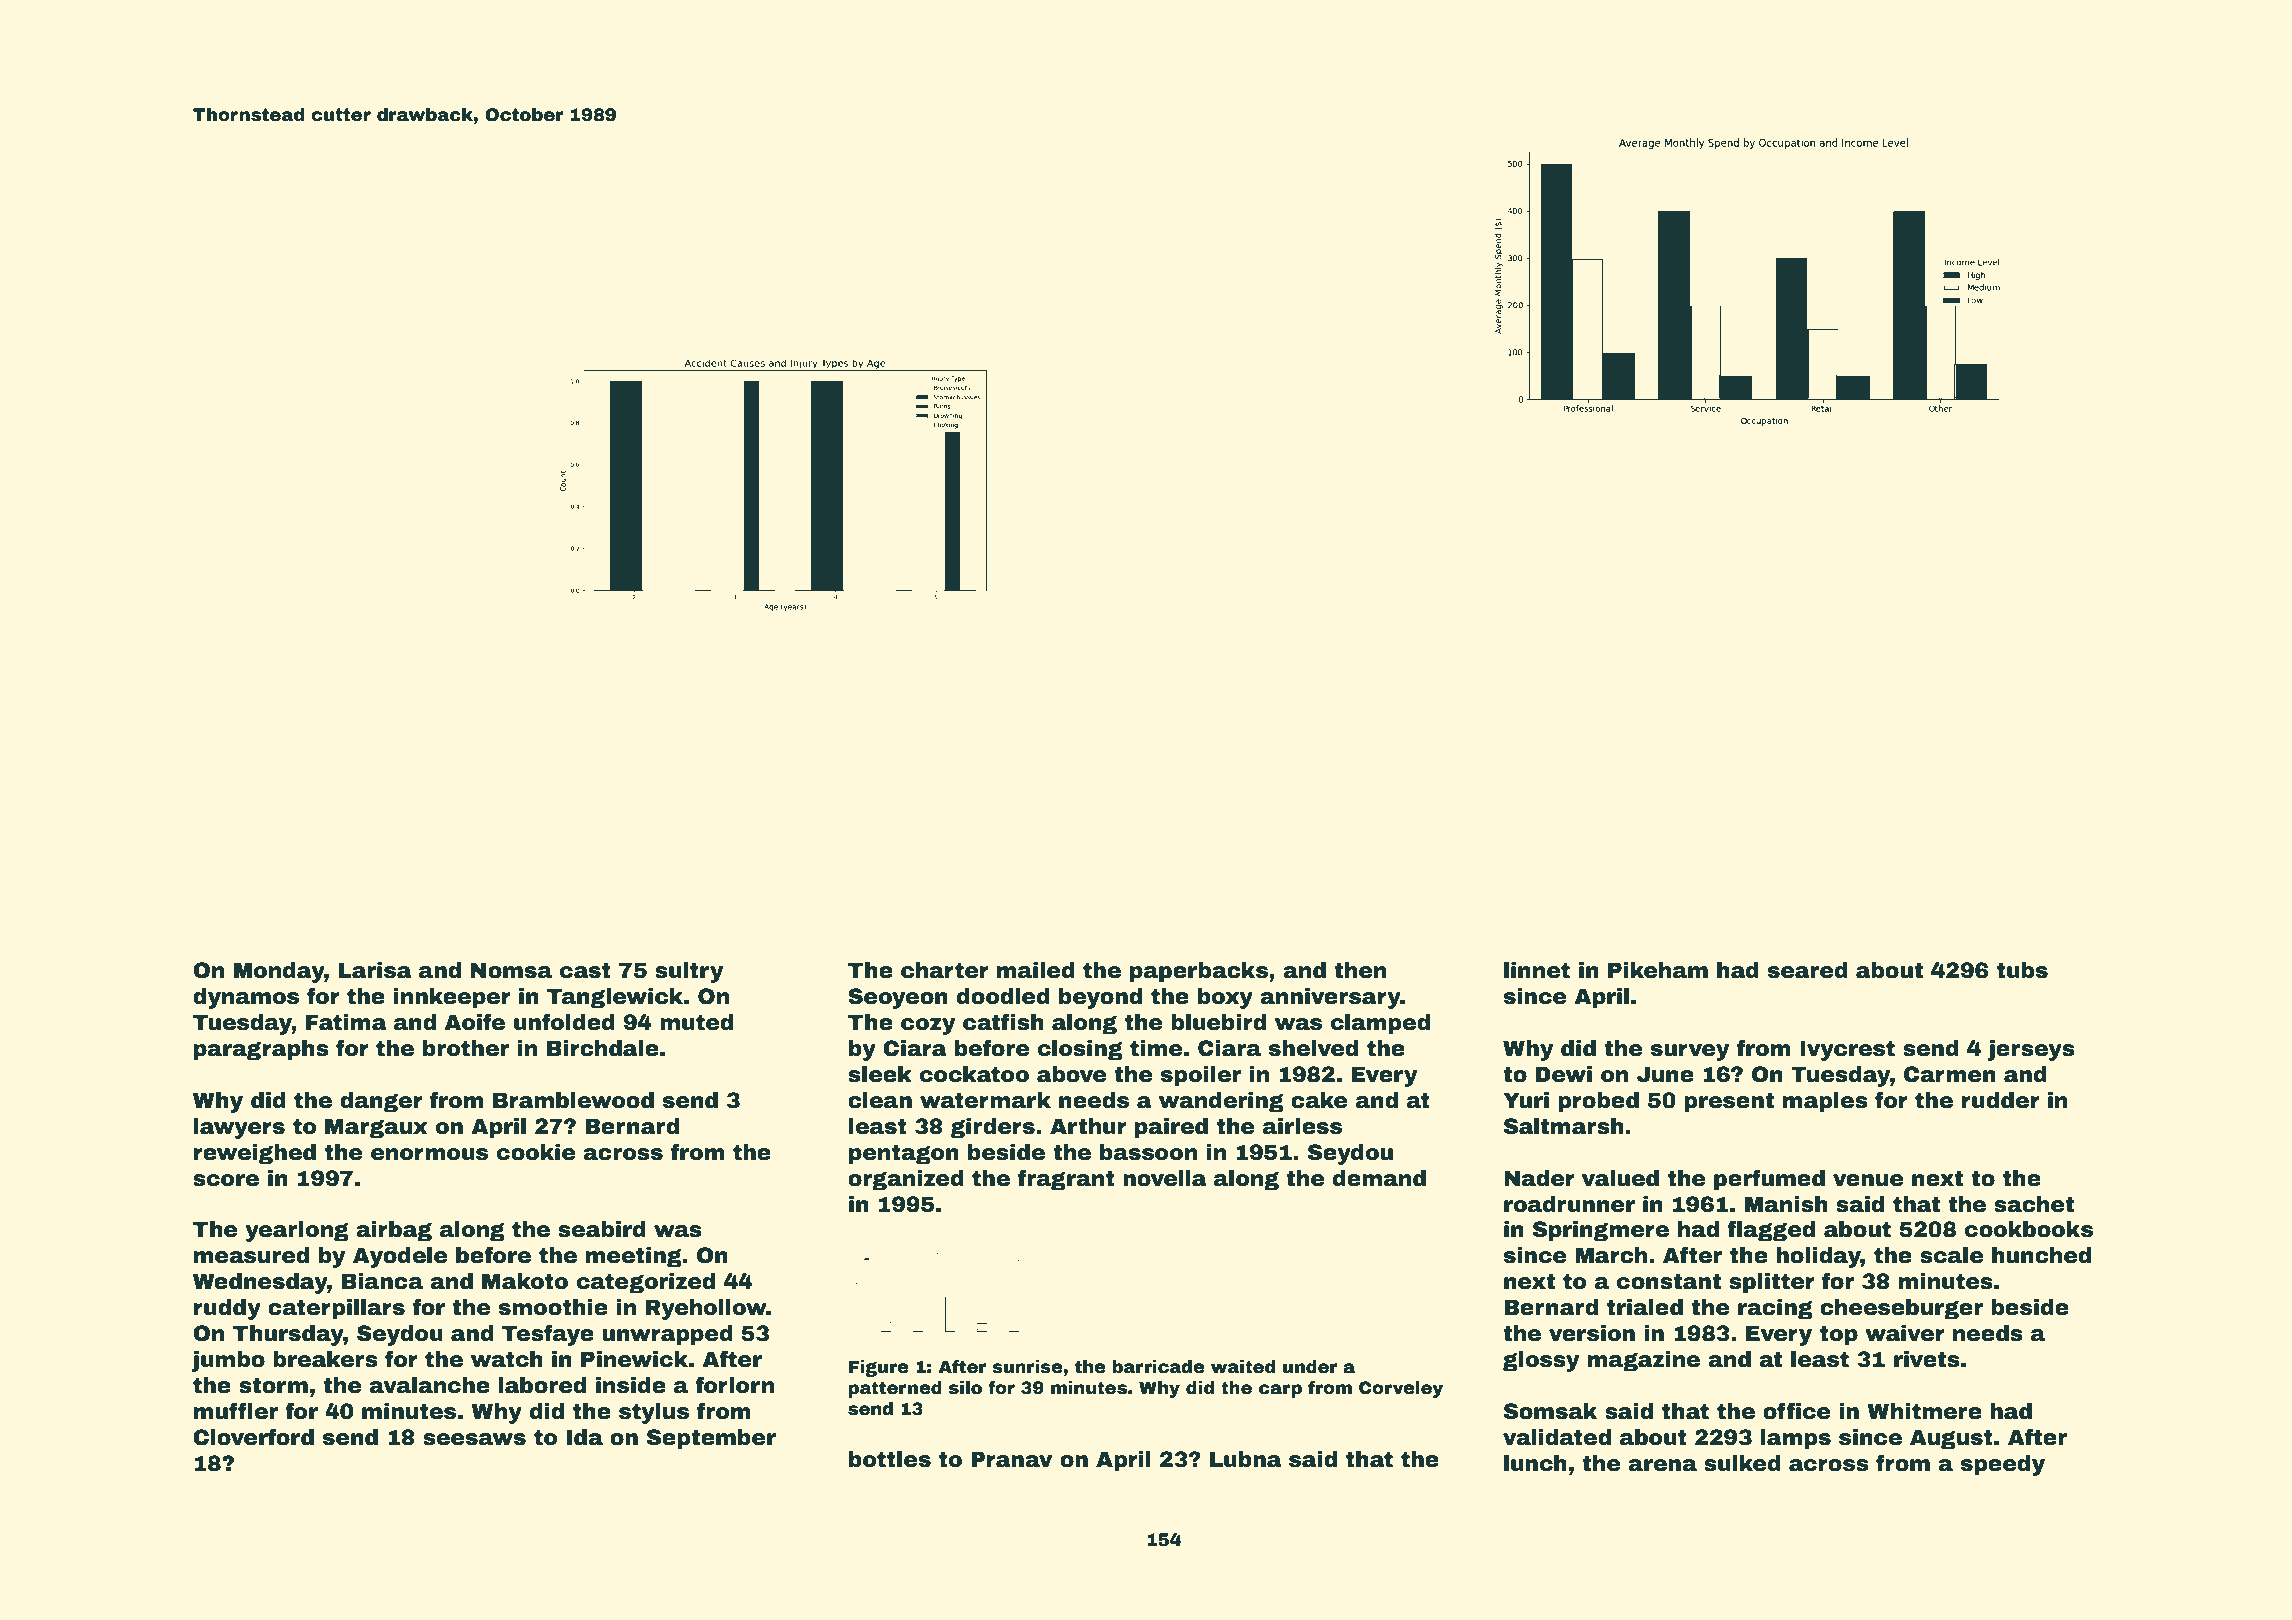  Describe the element at coordinates (1280, 1391) in the page. I see `carp` at that location.
